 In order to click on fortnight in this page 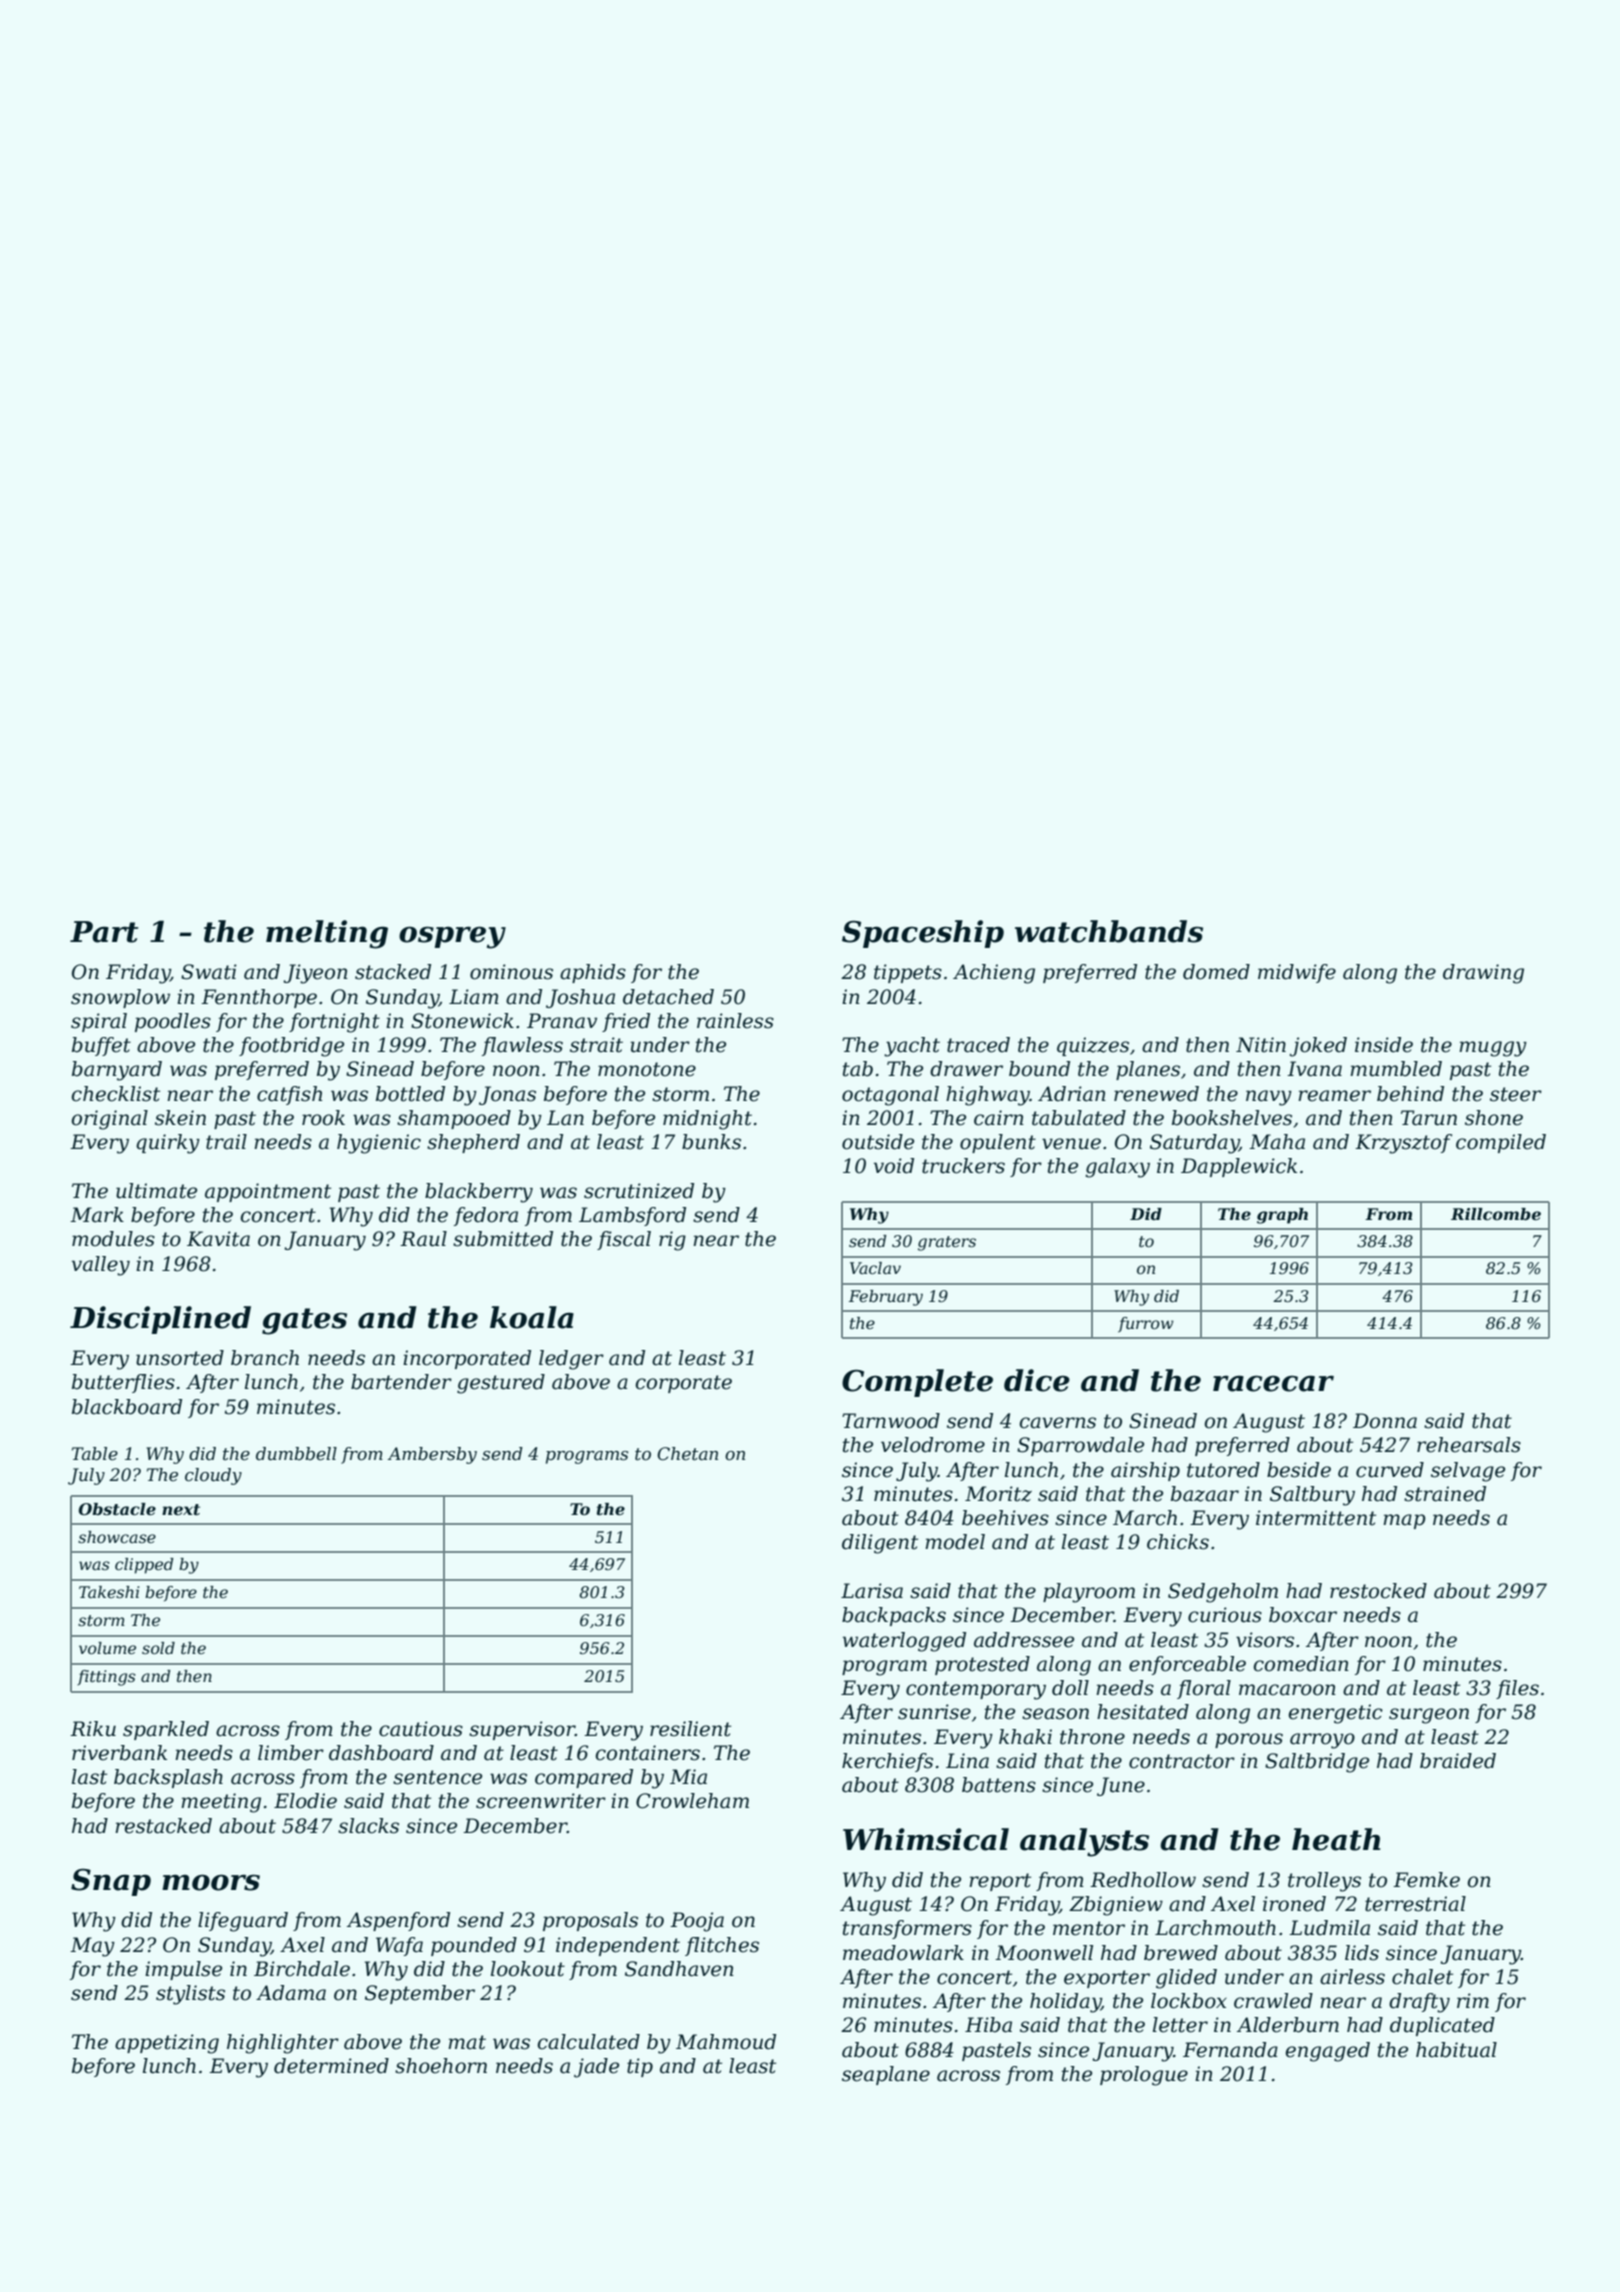, I will do `click(334, 1023)`.
